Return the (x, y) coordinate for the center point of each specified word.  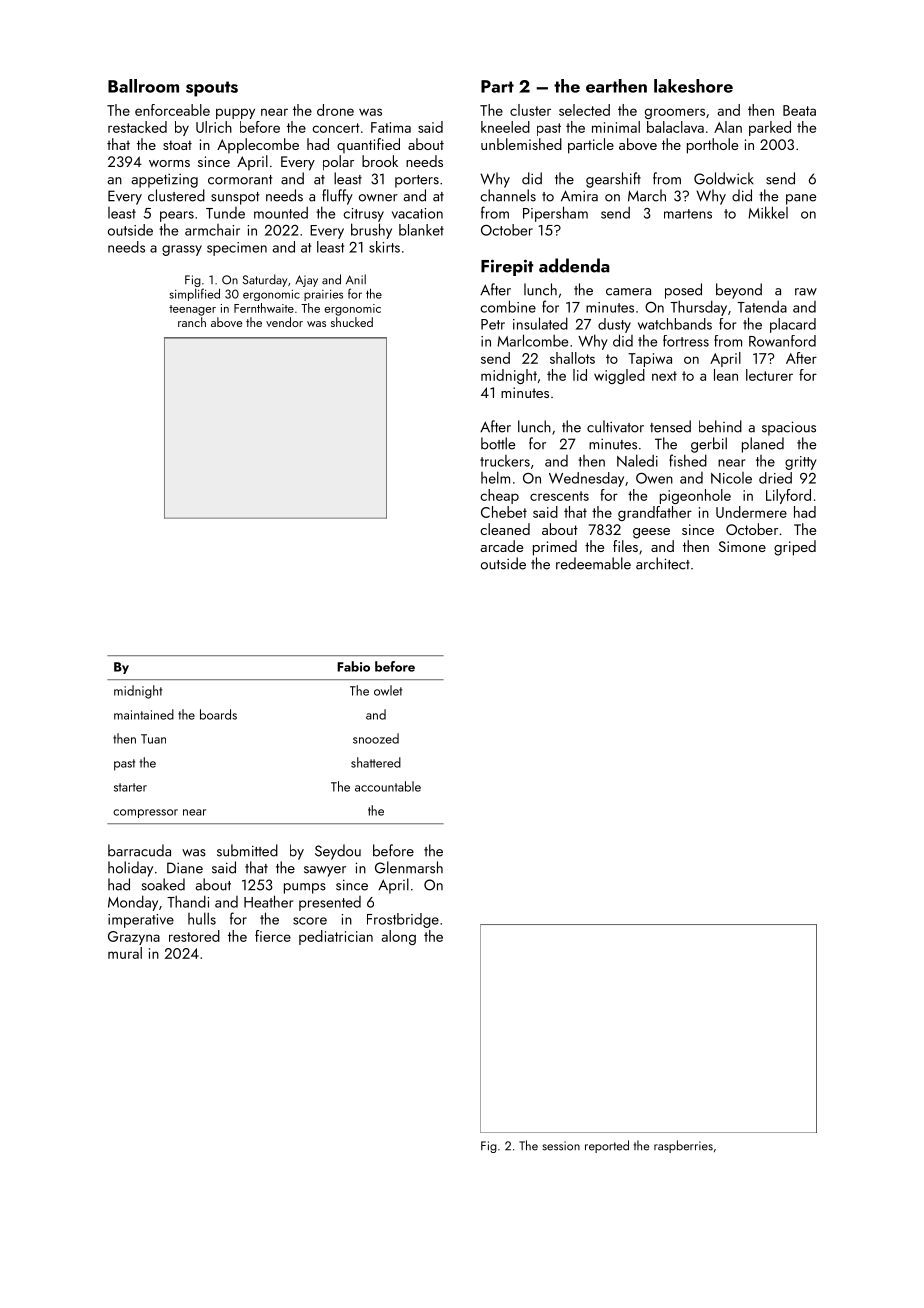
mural (125, 953)
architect (663, 563)
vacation (417, 213)
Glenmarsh (409, 867)
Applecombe (258, 146)
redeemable (593, 563)
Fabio (353, 666)
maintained (144, 714)
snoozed (376, 738)
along (399, 937)
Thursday (698, 308)
